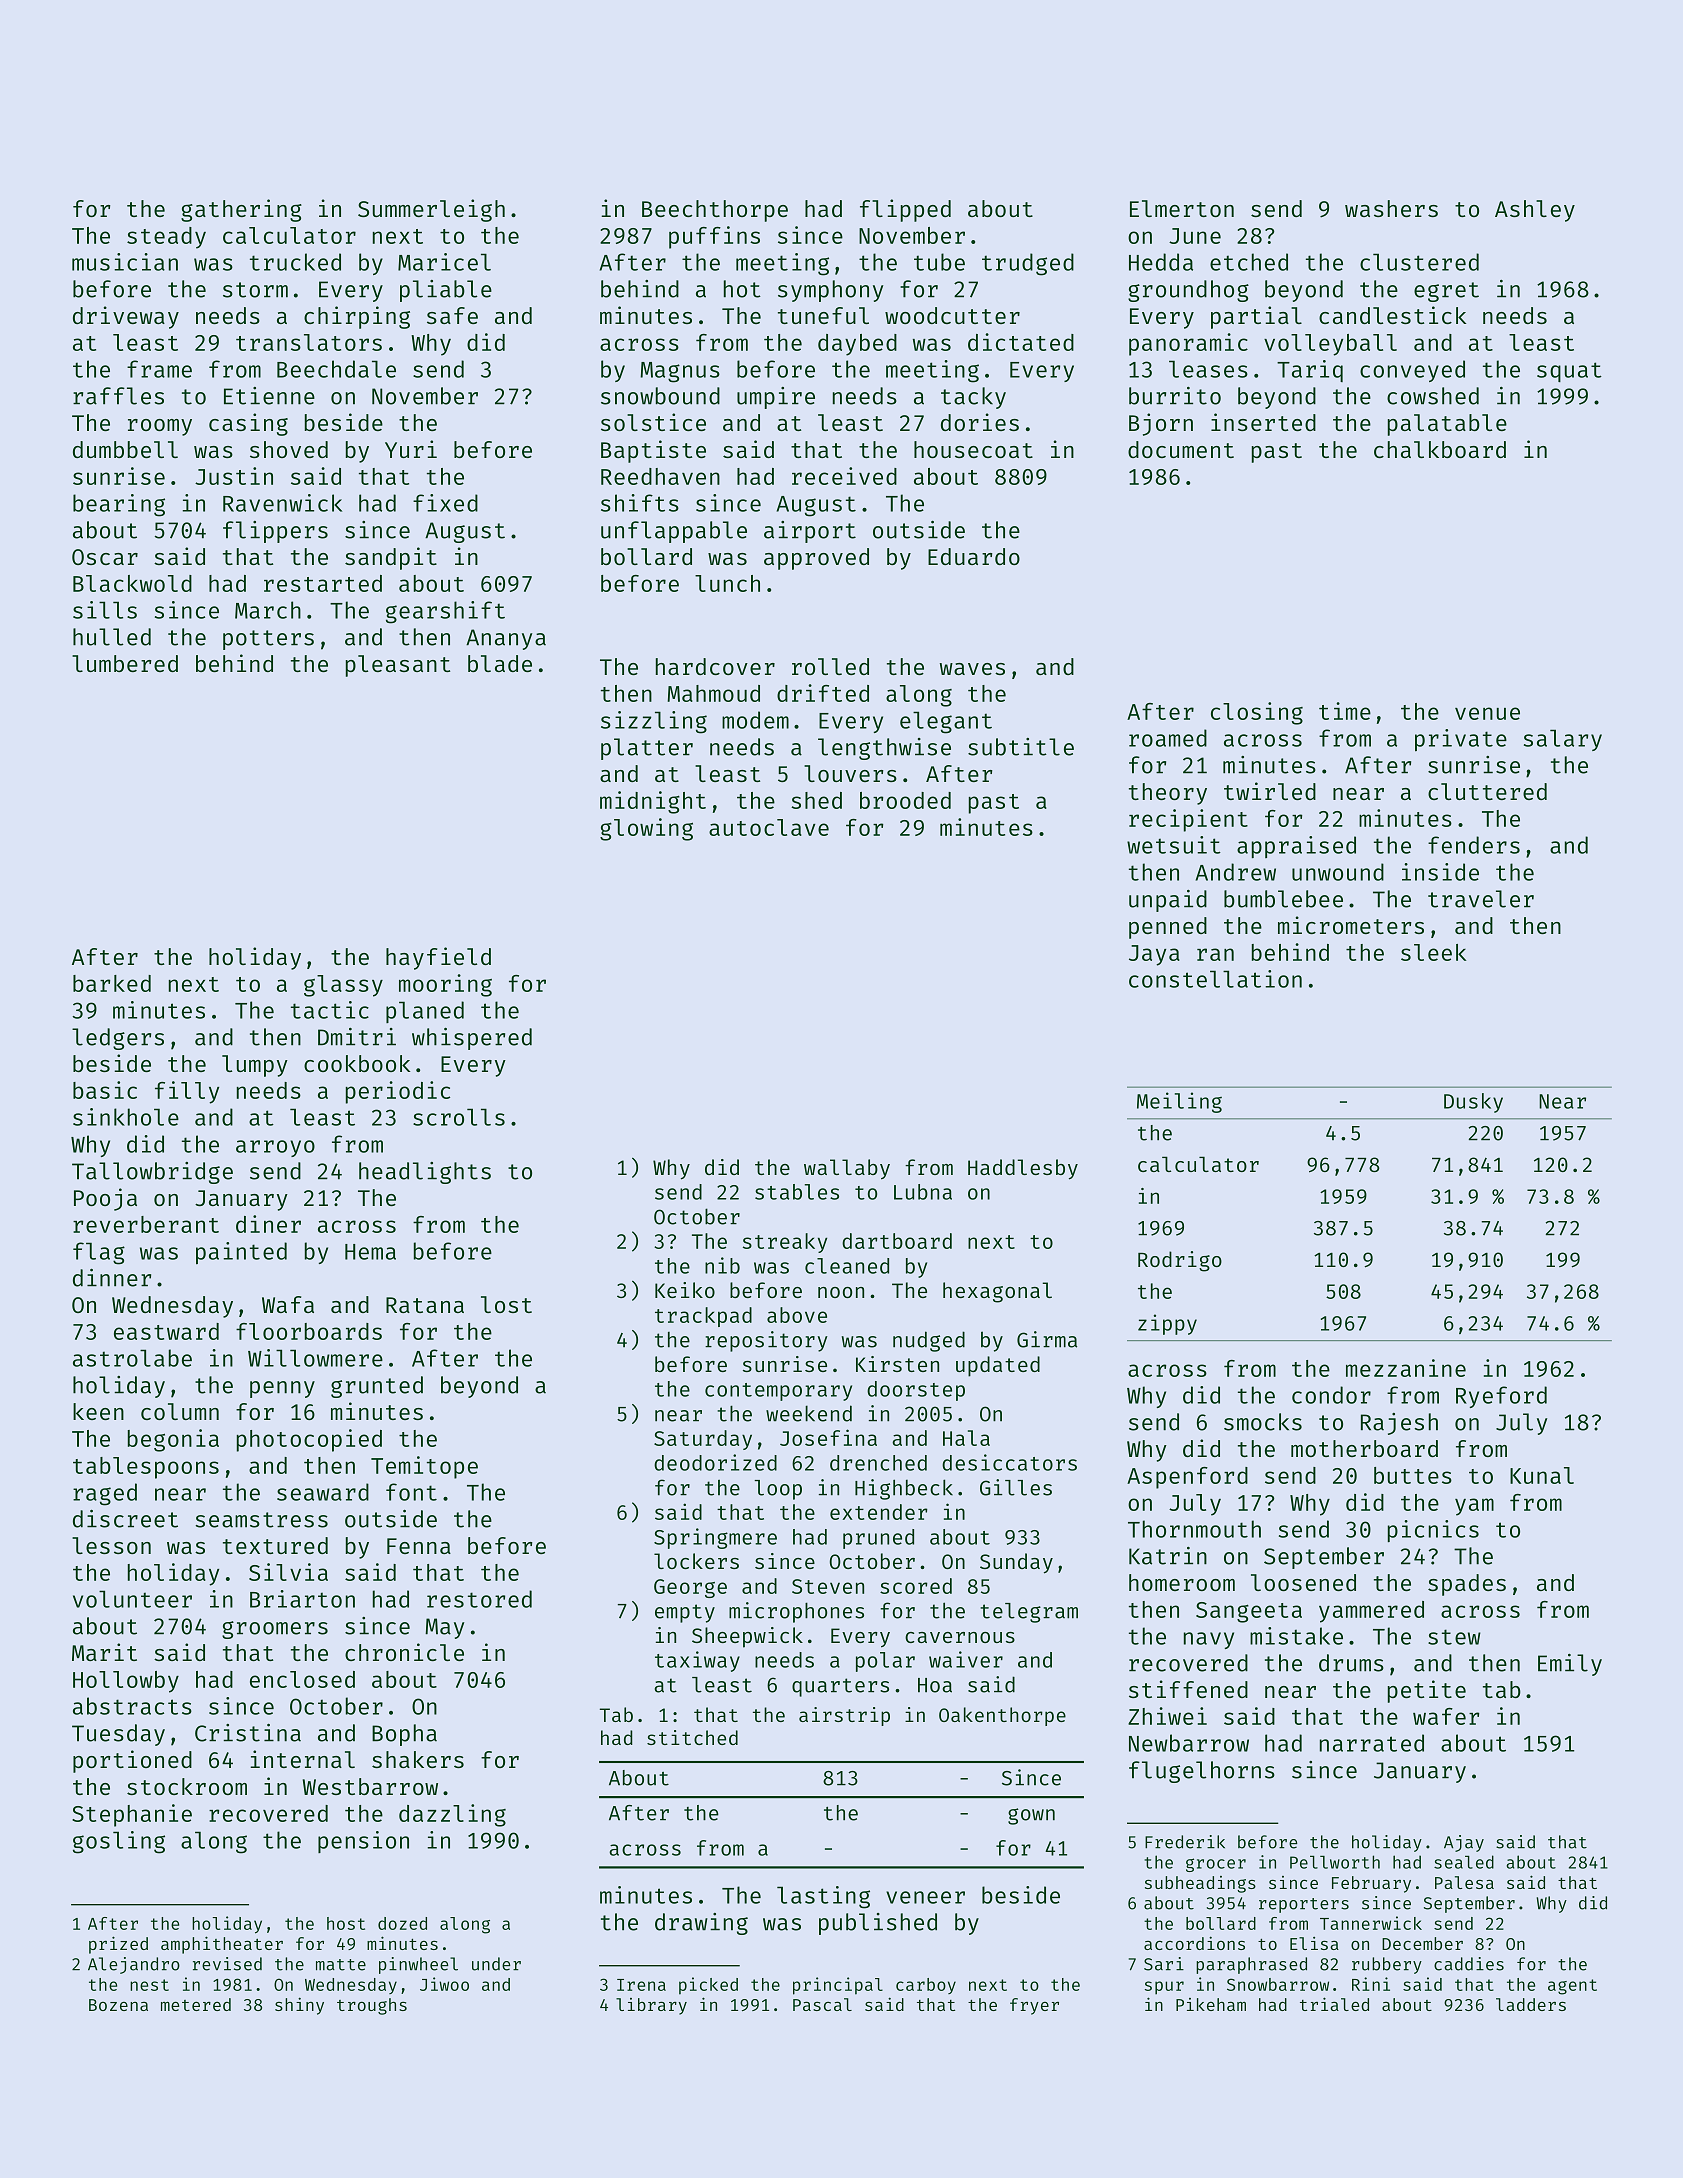  Describe the element at coordinates (268, 610) in the document. I see `March` at that location.
